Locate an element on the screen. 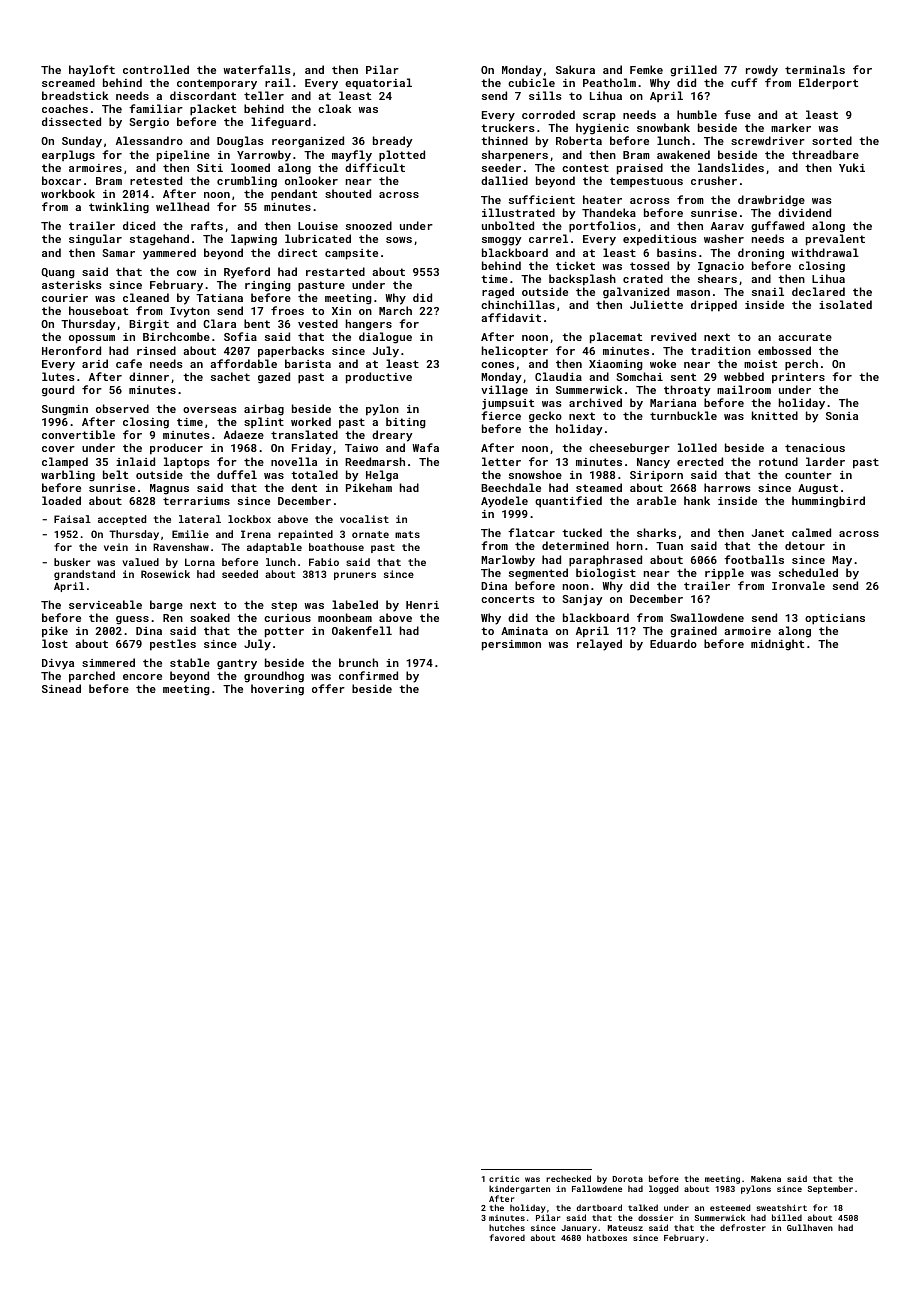  September is located at coordinates (830, 1189).
